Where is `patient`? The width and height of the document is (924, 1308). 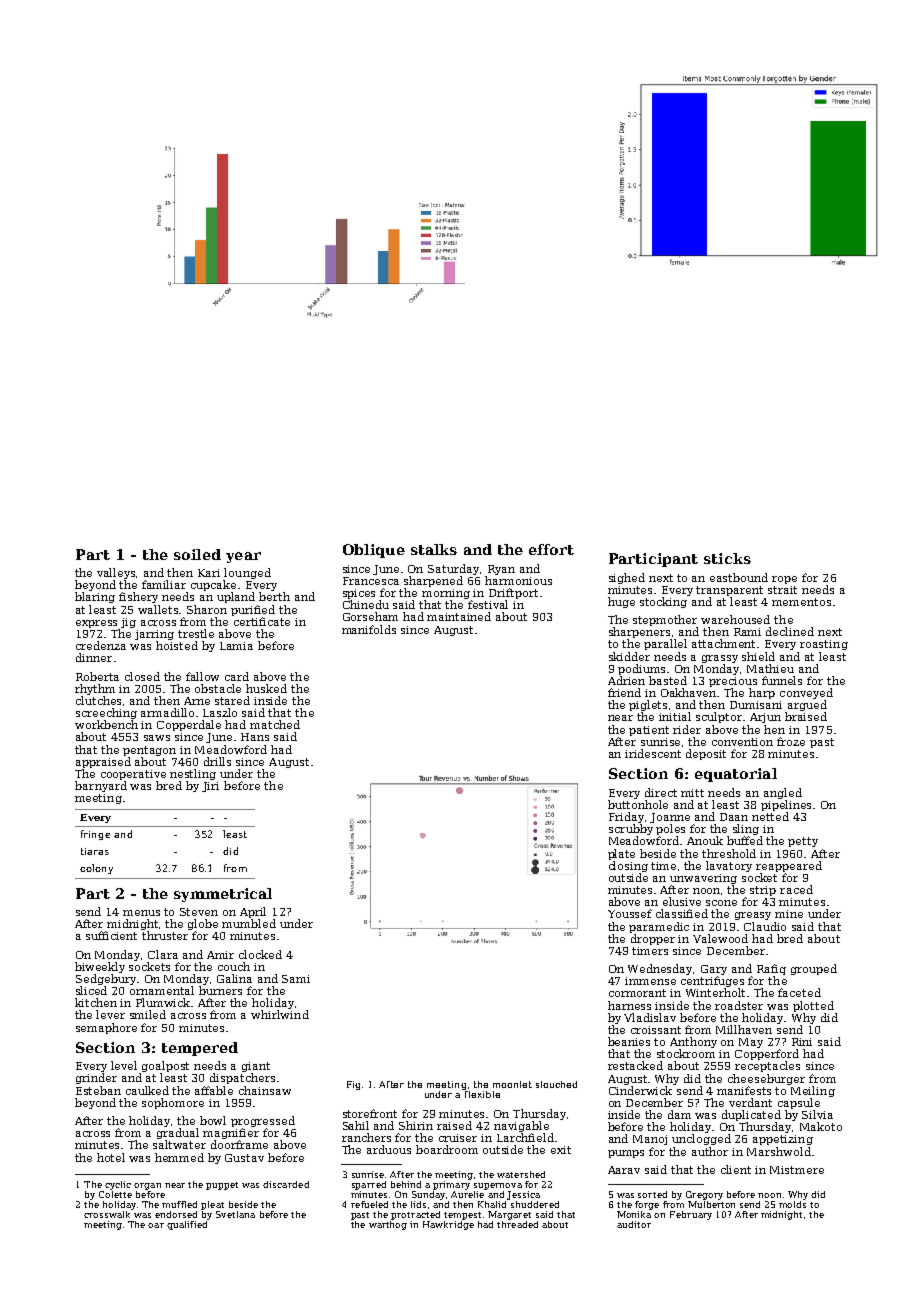 patient is located at coordinates (649, 731).
